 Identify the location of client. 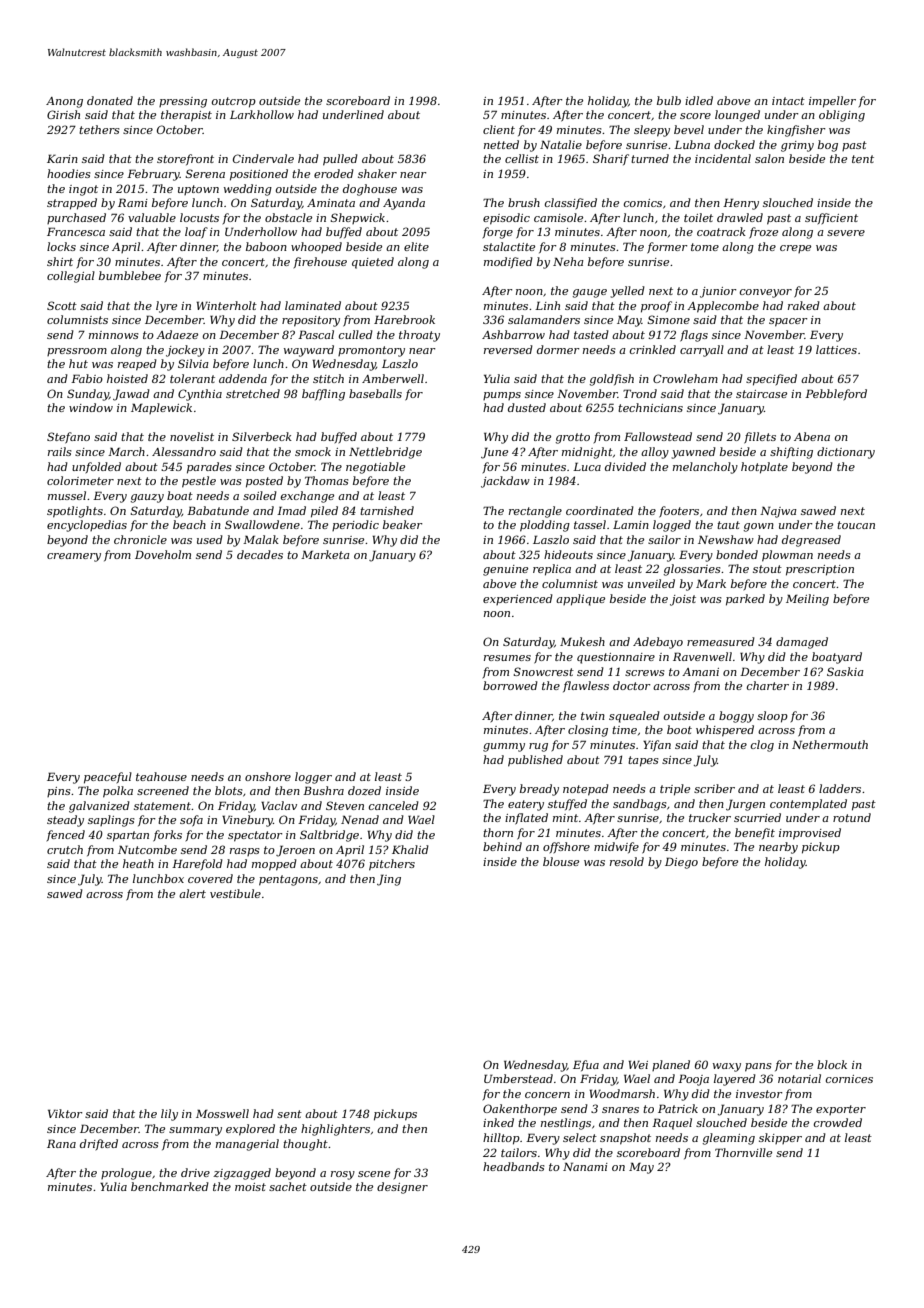
(499, 129).
